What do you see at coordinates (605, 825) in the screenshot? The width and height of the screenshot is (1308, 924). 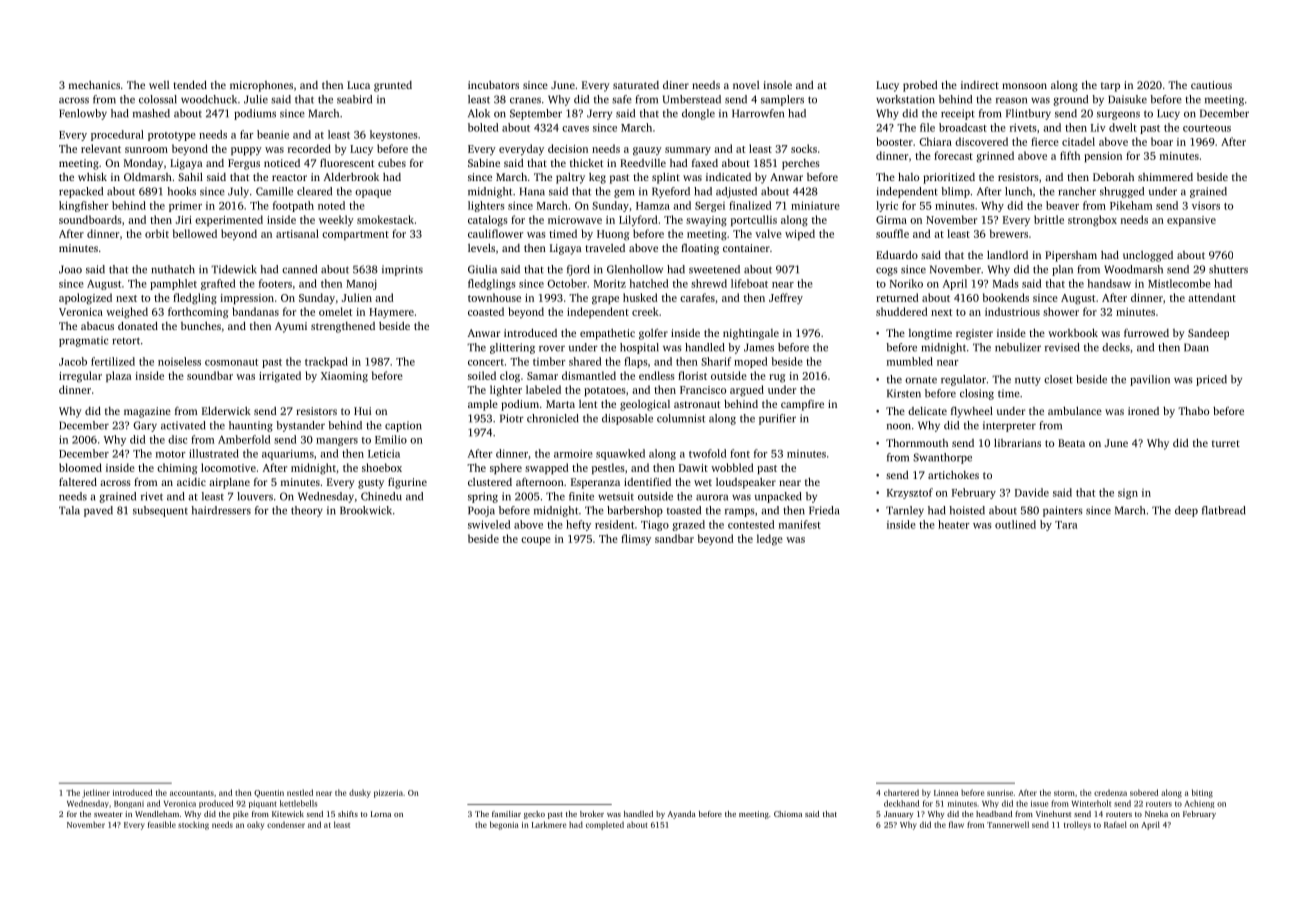 I see `completed` at bounding box center [605, 825].
